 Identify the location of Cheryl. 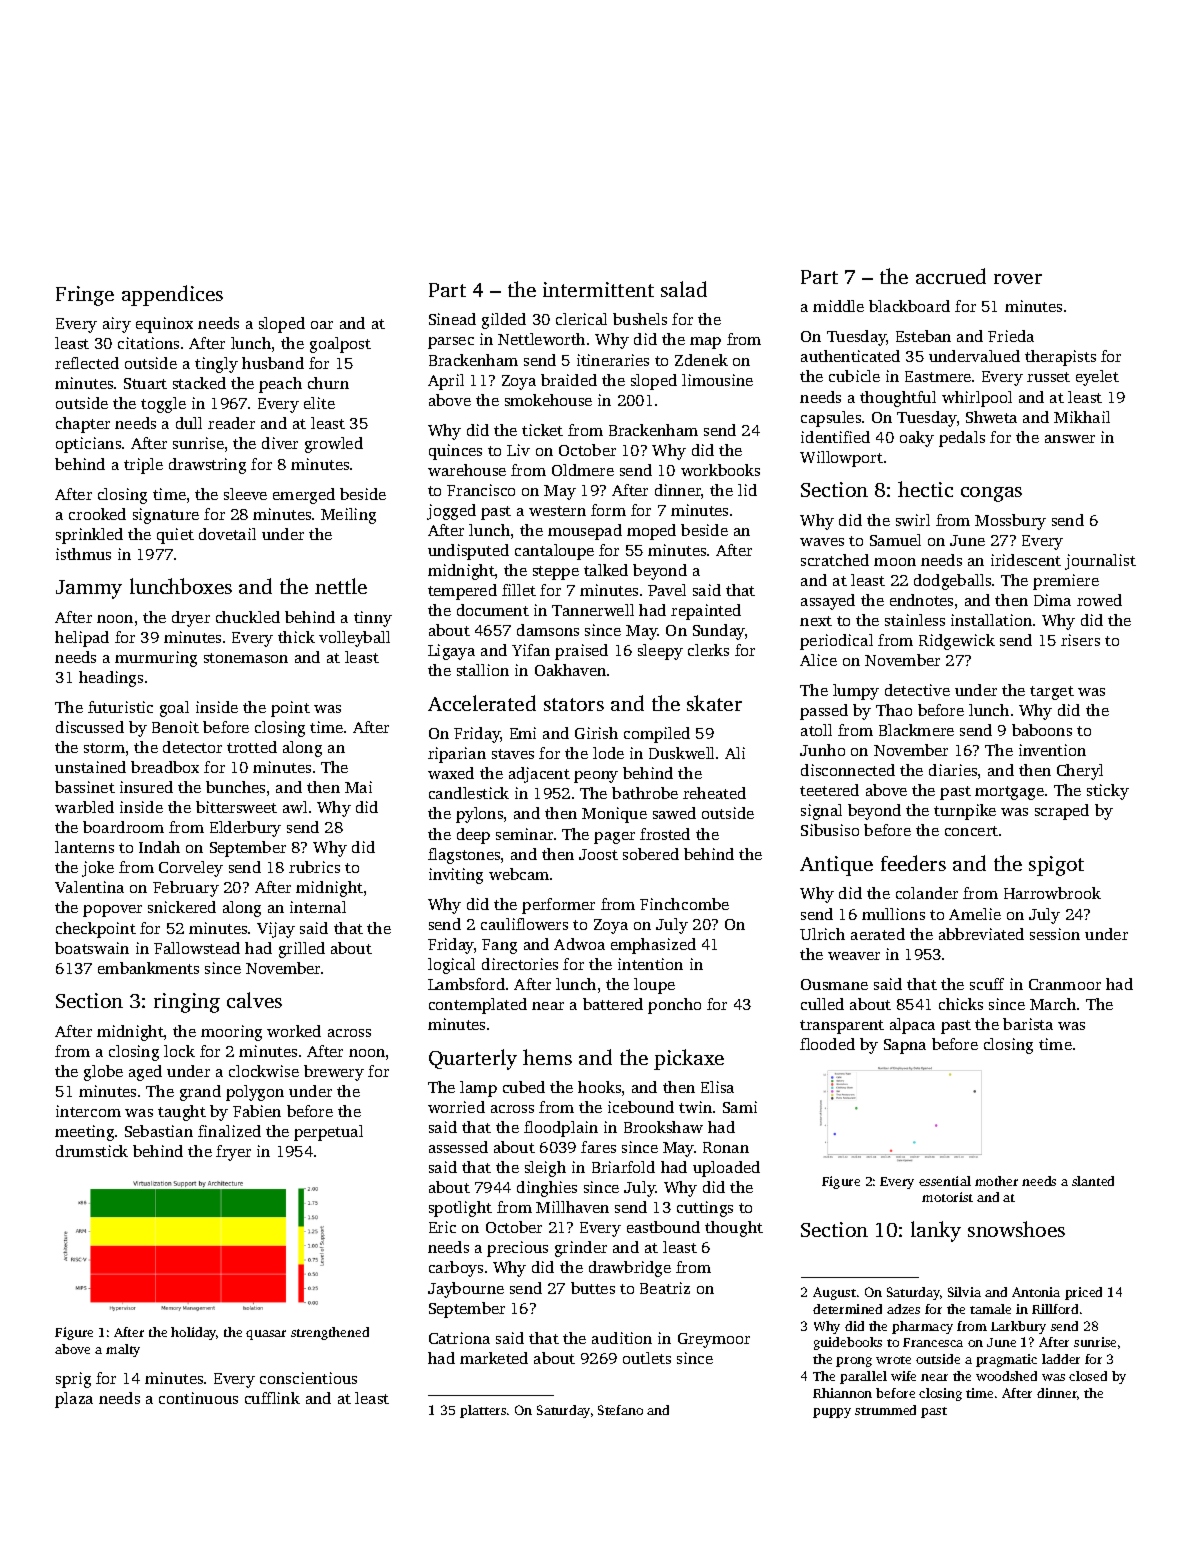
(1080, 772).
